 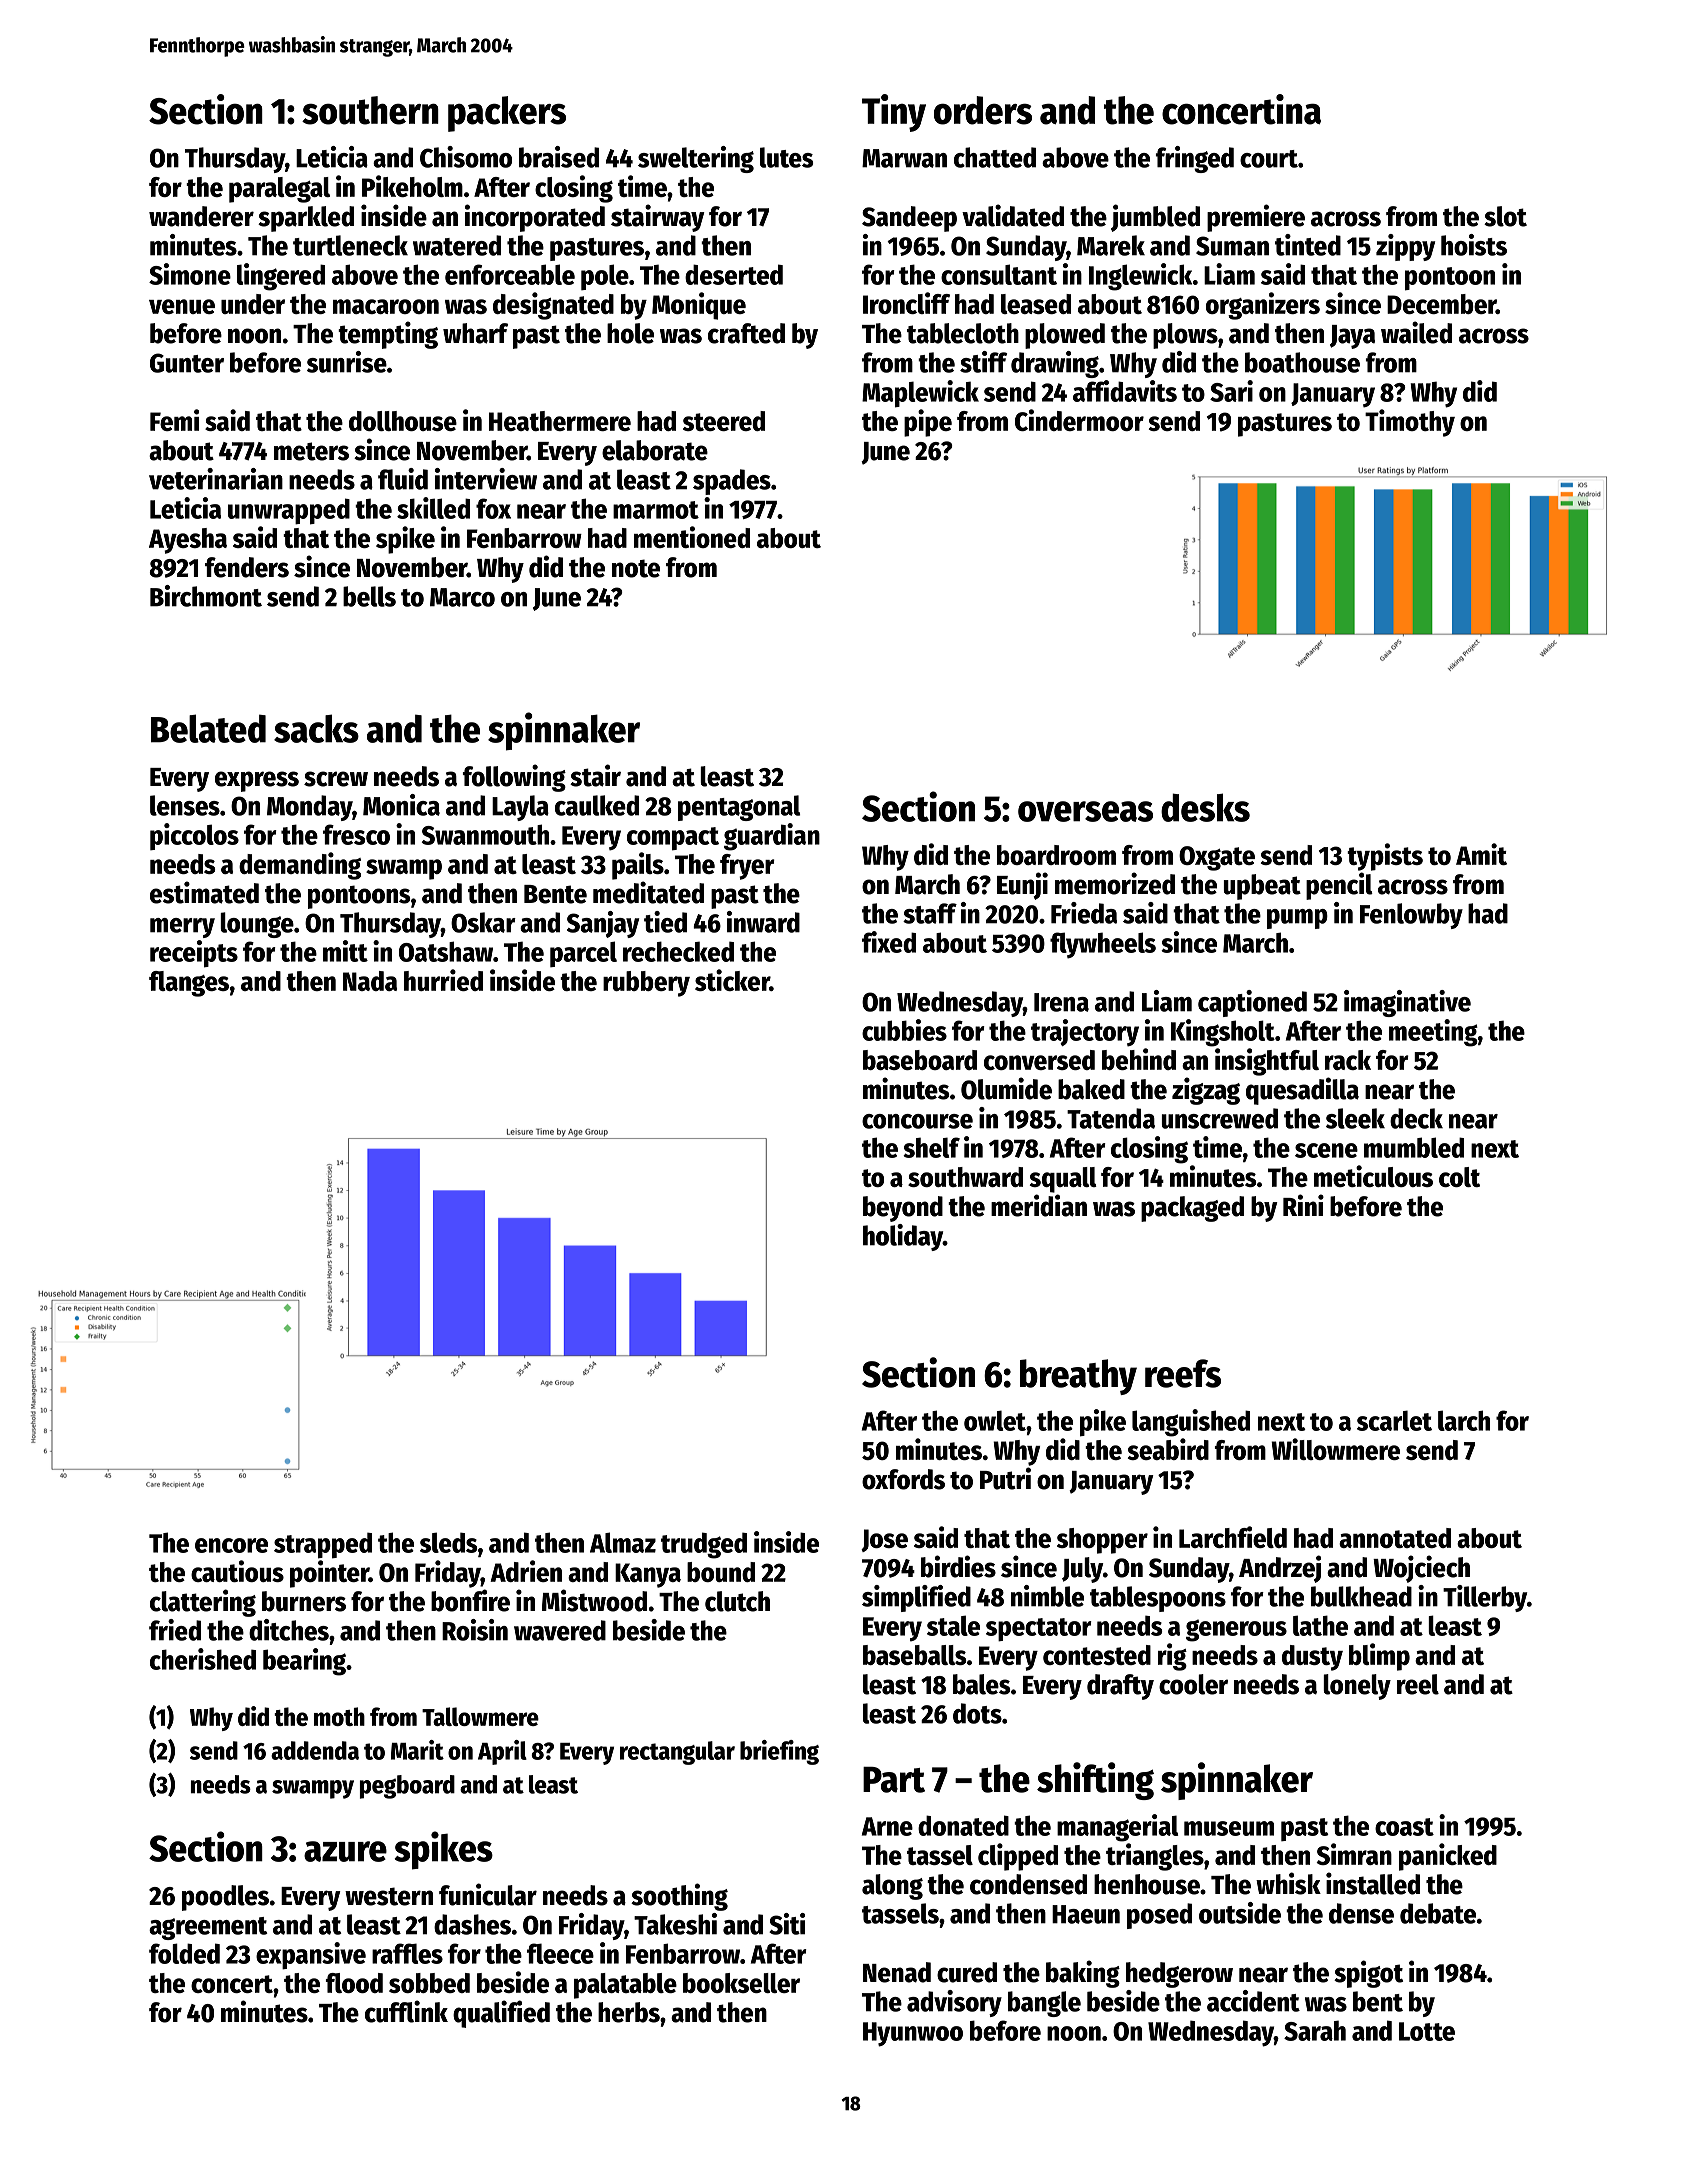 What do you see at coordinates (1063, 1180) in the image?
I see `squall` at bounding box center [1063, 1180].
